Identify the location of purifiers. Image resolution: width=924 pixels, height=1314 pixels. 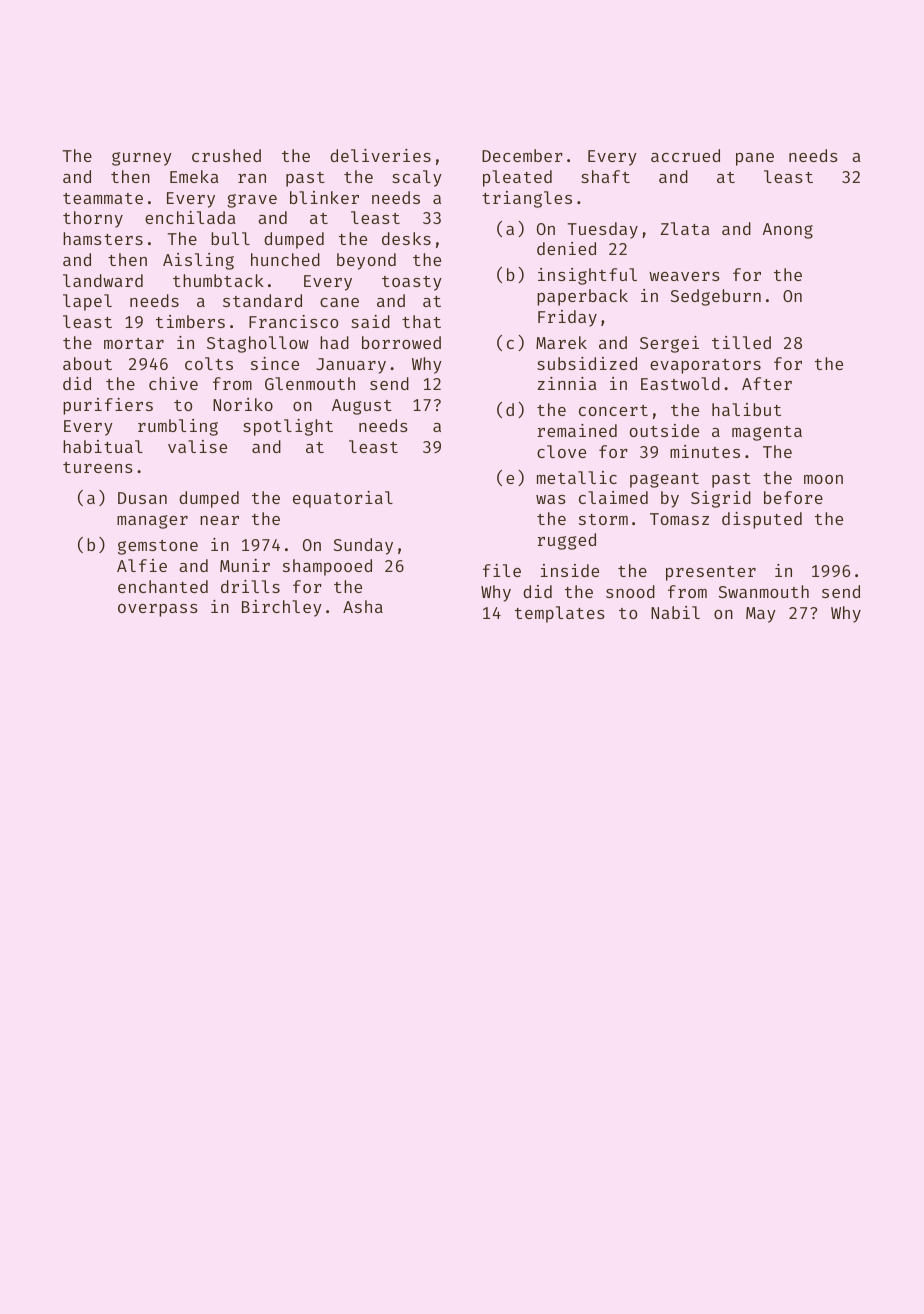
(108, 406).
